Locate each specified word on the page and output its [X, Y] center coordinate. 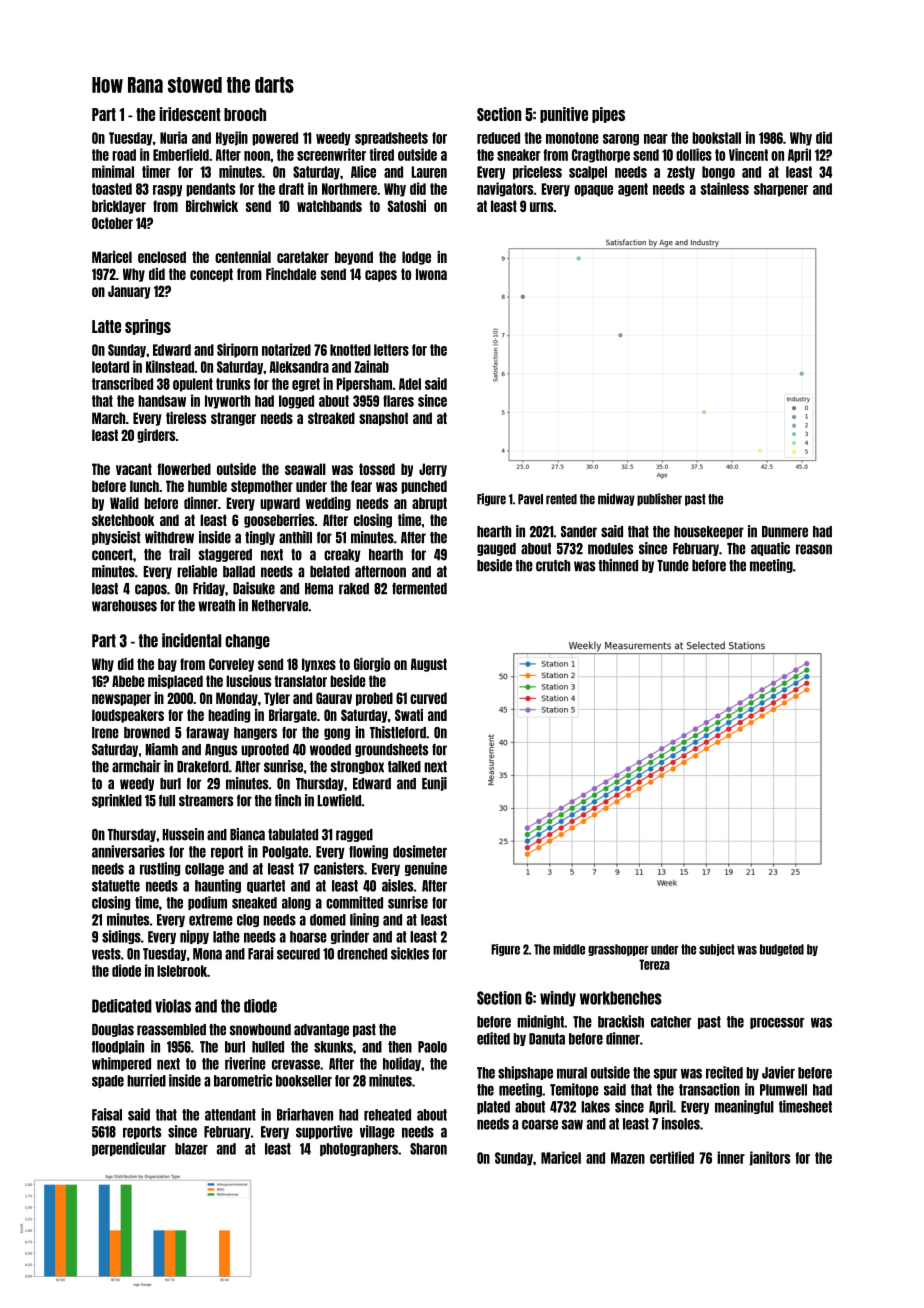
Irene [105, 733]
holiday [402, 1064]
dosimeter [420, 851]
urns [541, 207]
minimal [113, 171]
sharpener [781, 190]
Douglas [113, 1030]
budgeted [782, 950]
